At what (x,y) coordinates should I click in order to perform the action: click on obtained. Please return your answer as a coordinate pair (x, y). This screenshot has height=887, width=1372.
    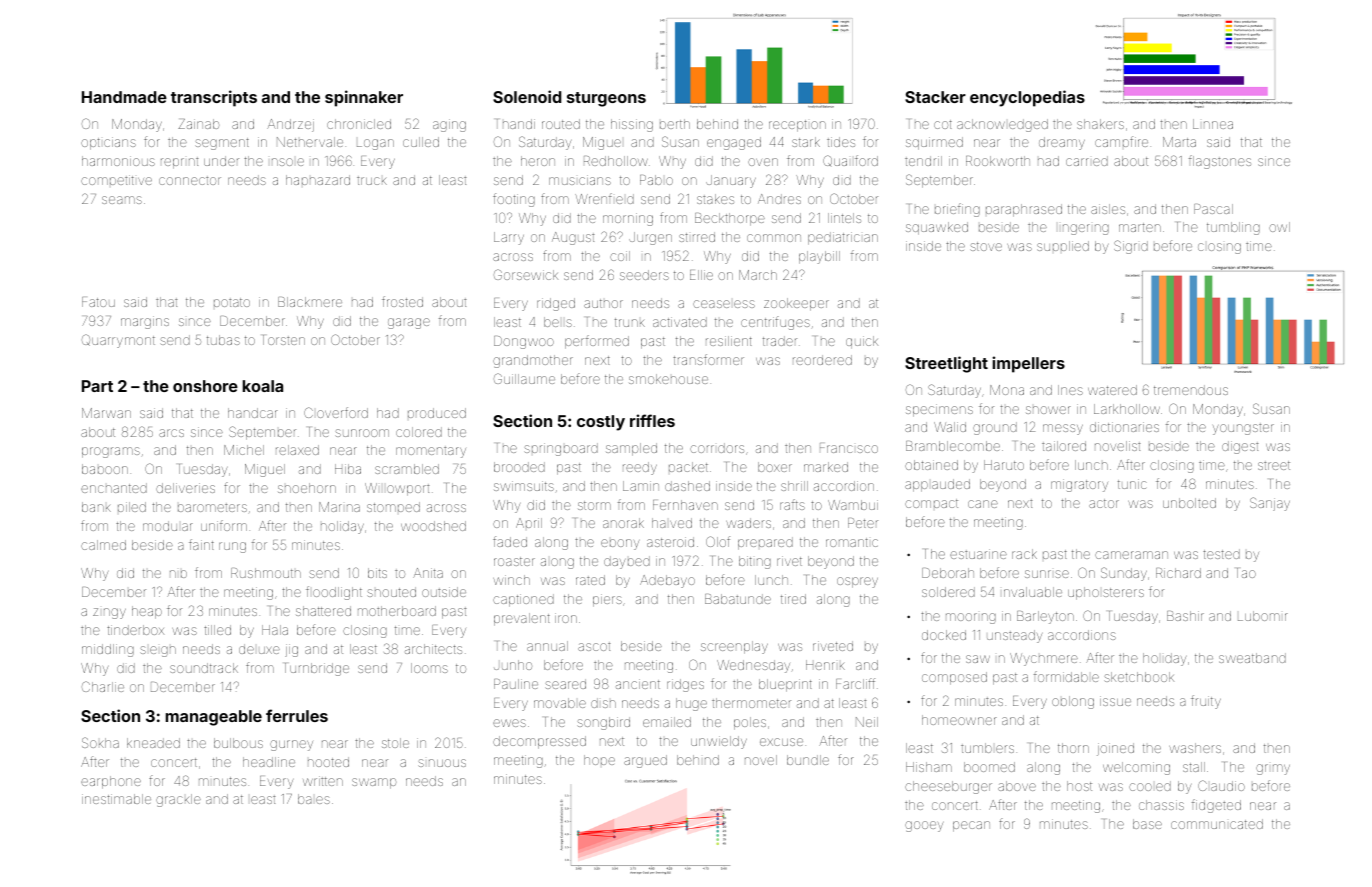
    Looking at the image, I should click on (931, 465).
